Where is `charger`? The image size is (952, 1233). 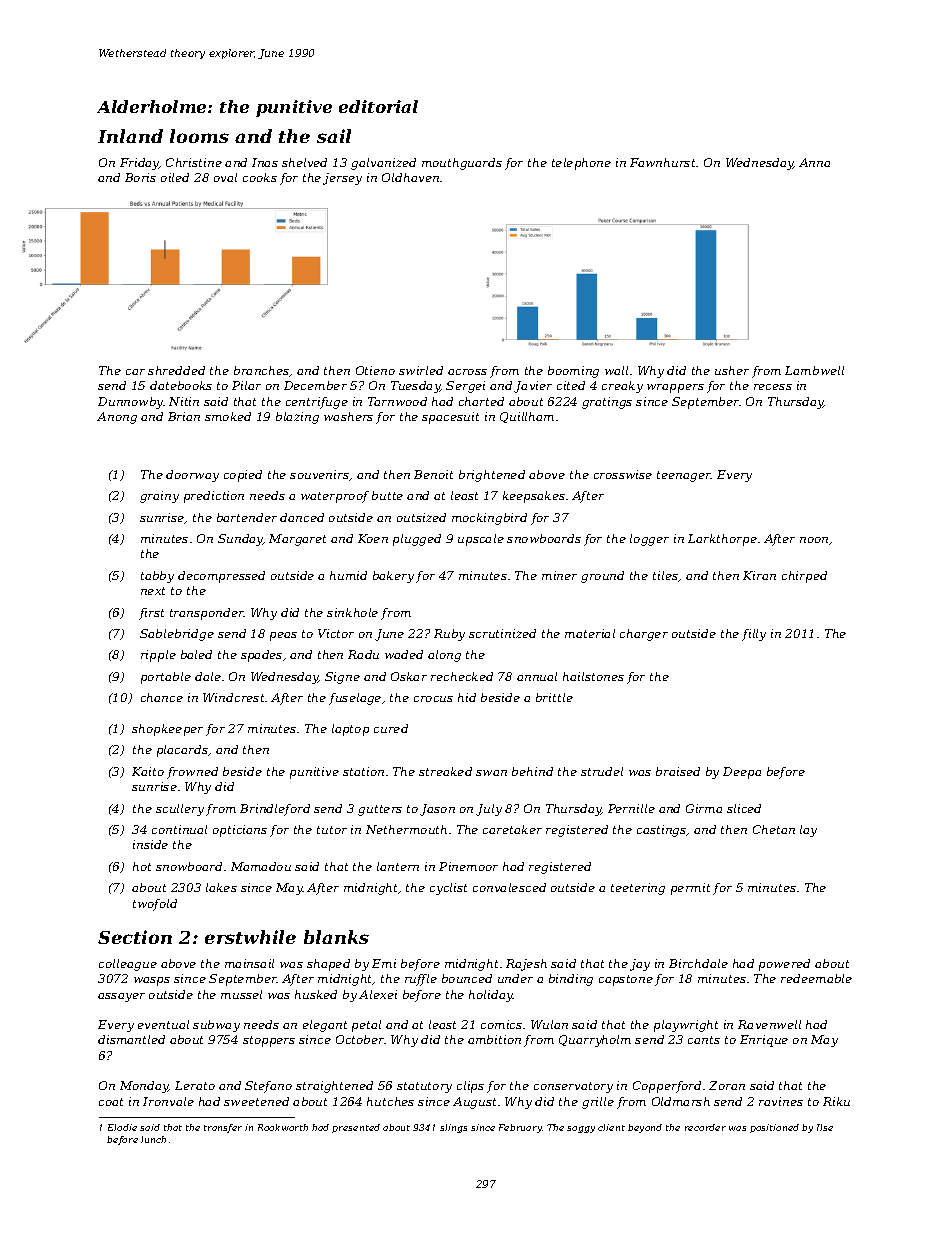 charger is located at coordinates (644, 635).
